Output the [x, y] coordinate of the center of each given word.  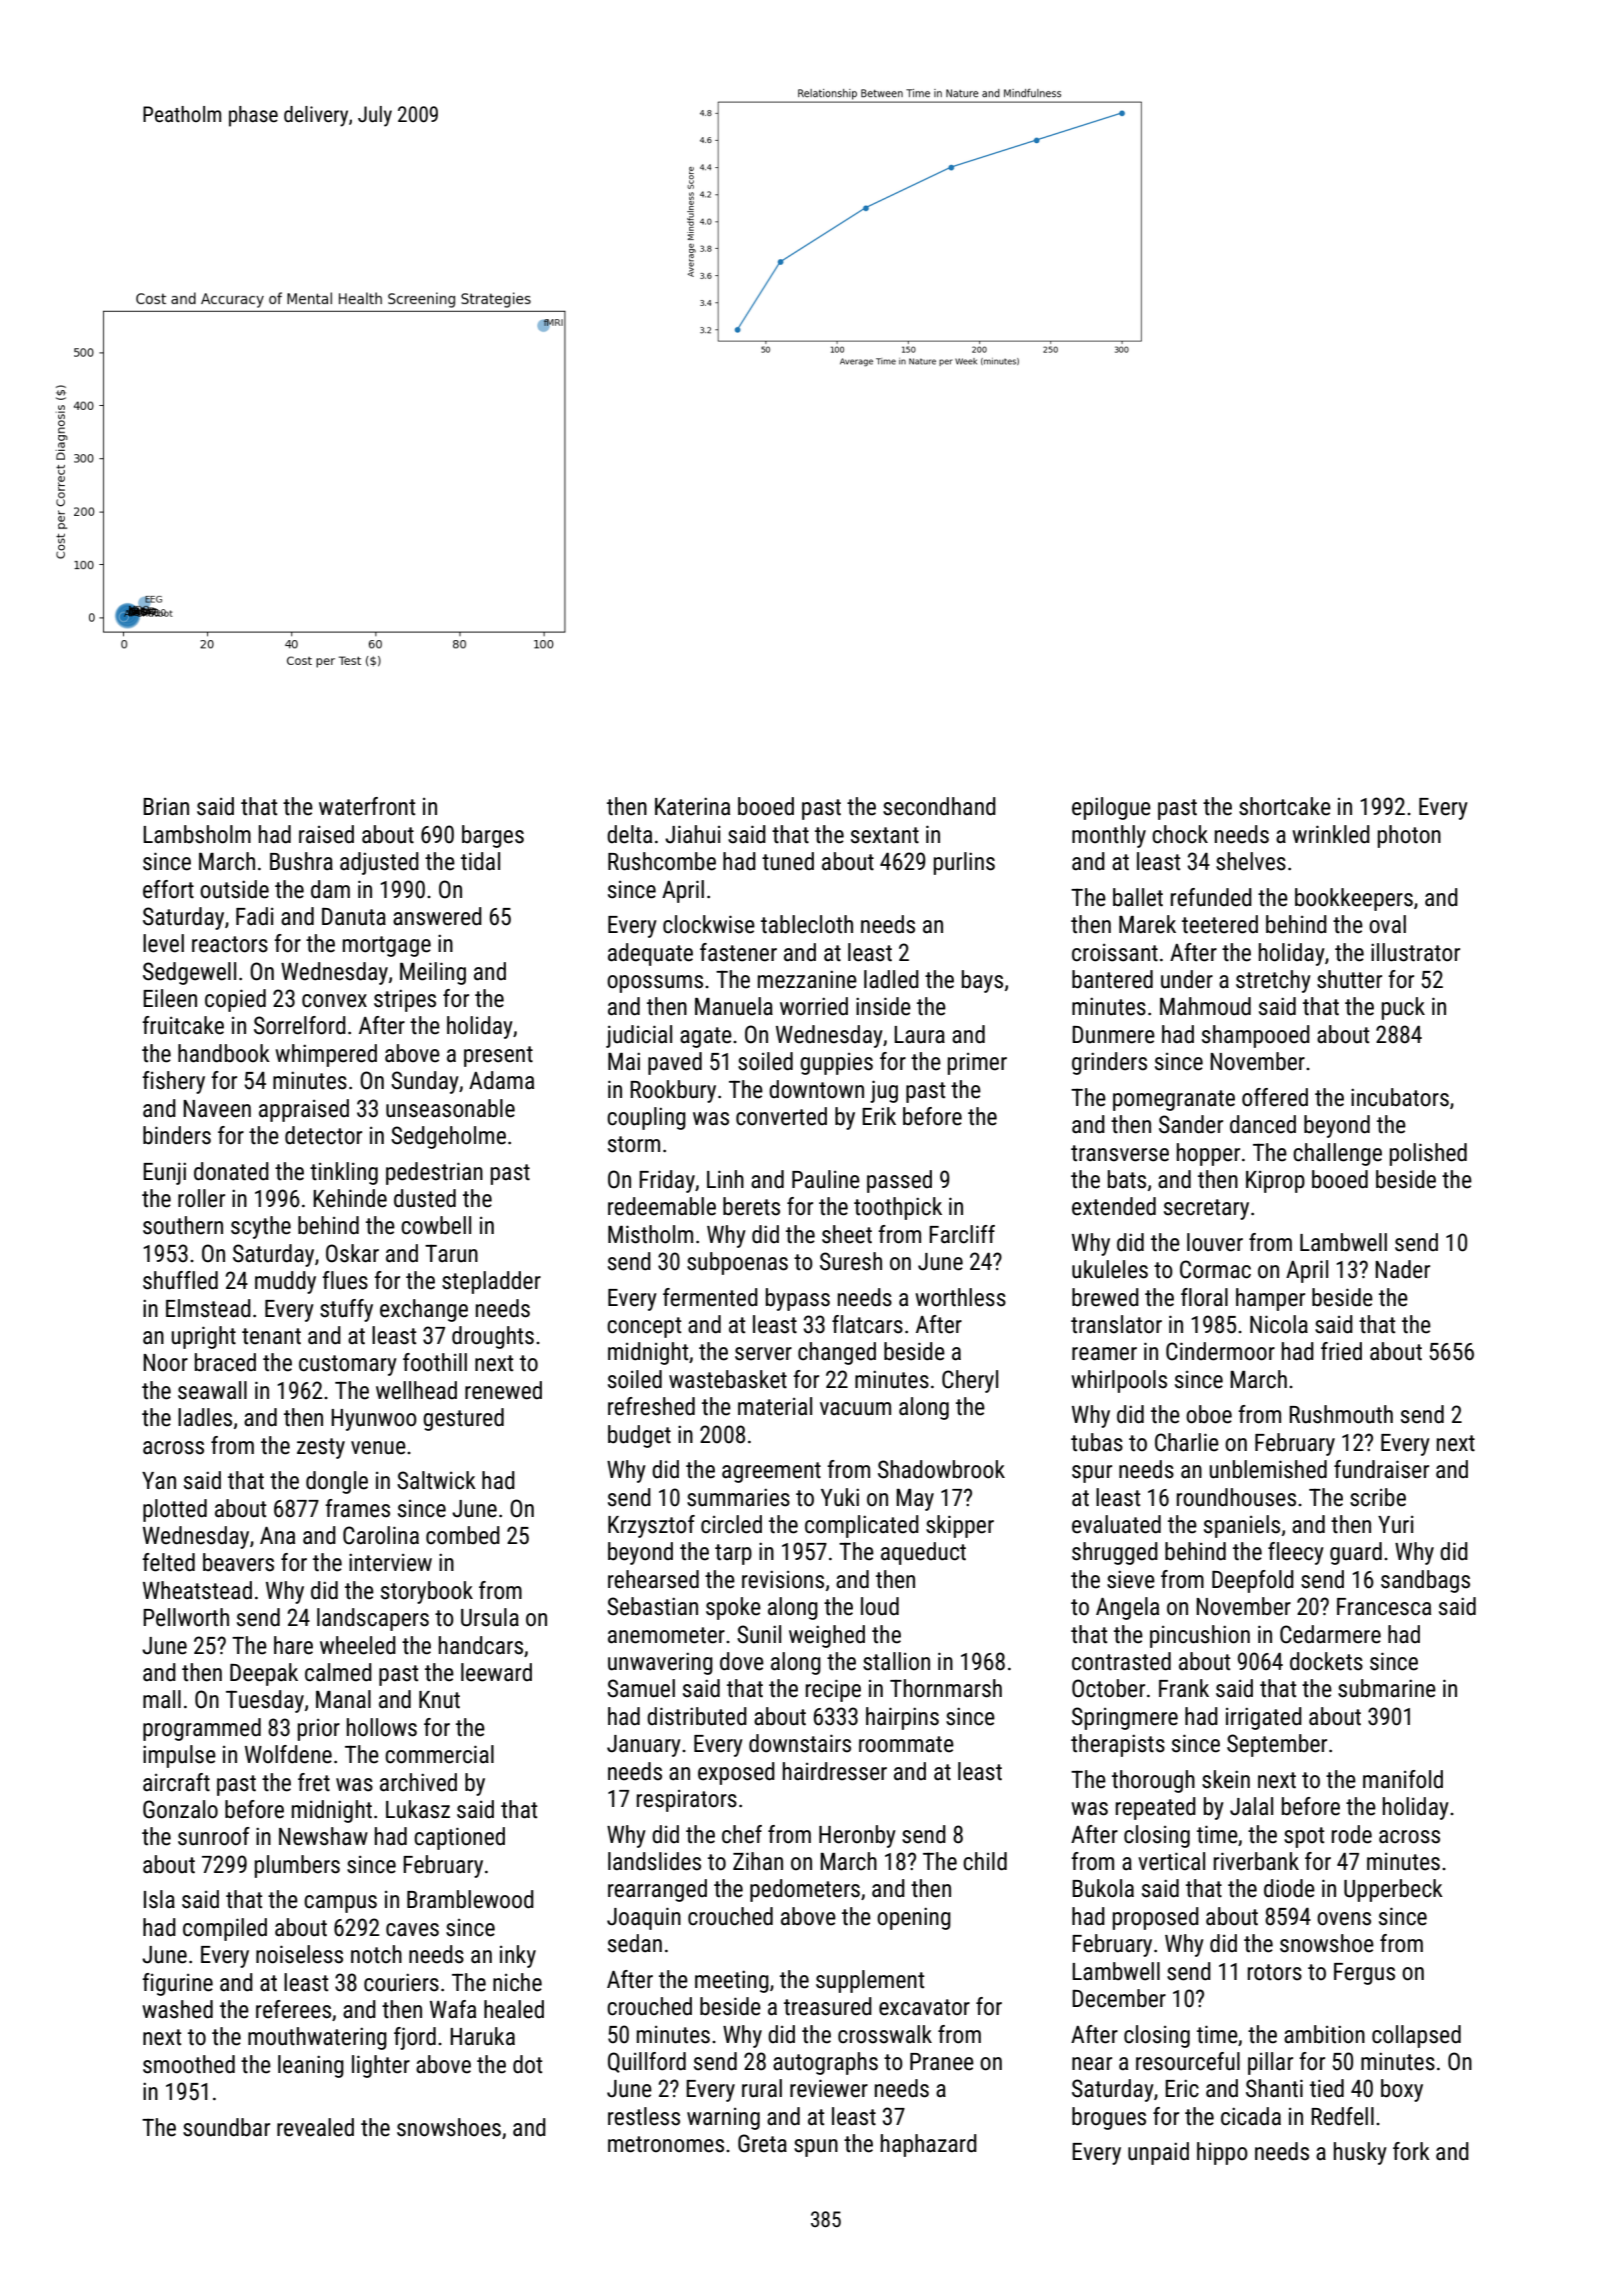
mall [162, 1699]
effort [168, 889]
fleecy [1296, 1553]
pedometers [805, 1890]
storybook [427, 1592]
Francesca [1384, 1607]
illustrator [1415, 952]
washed [177, 2009]
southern [183, 1225]
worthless [960, 1297]
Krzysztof [651, 1526]
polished [1428, 1154]
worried [814, 1006]
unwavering [660, 1663]
